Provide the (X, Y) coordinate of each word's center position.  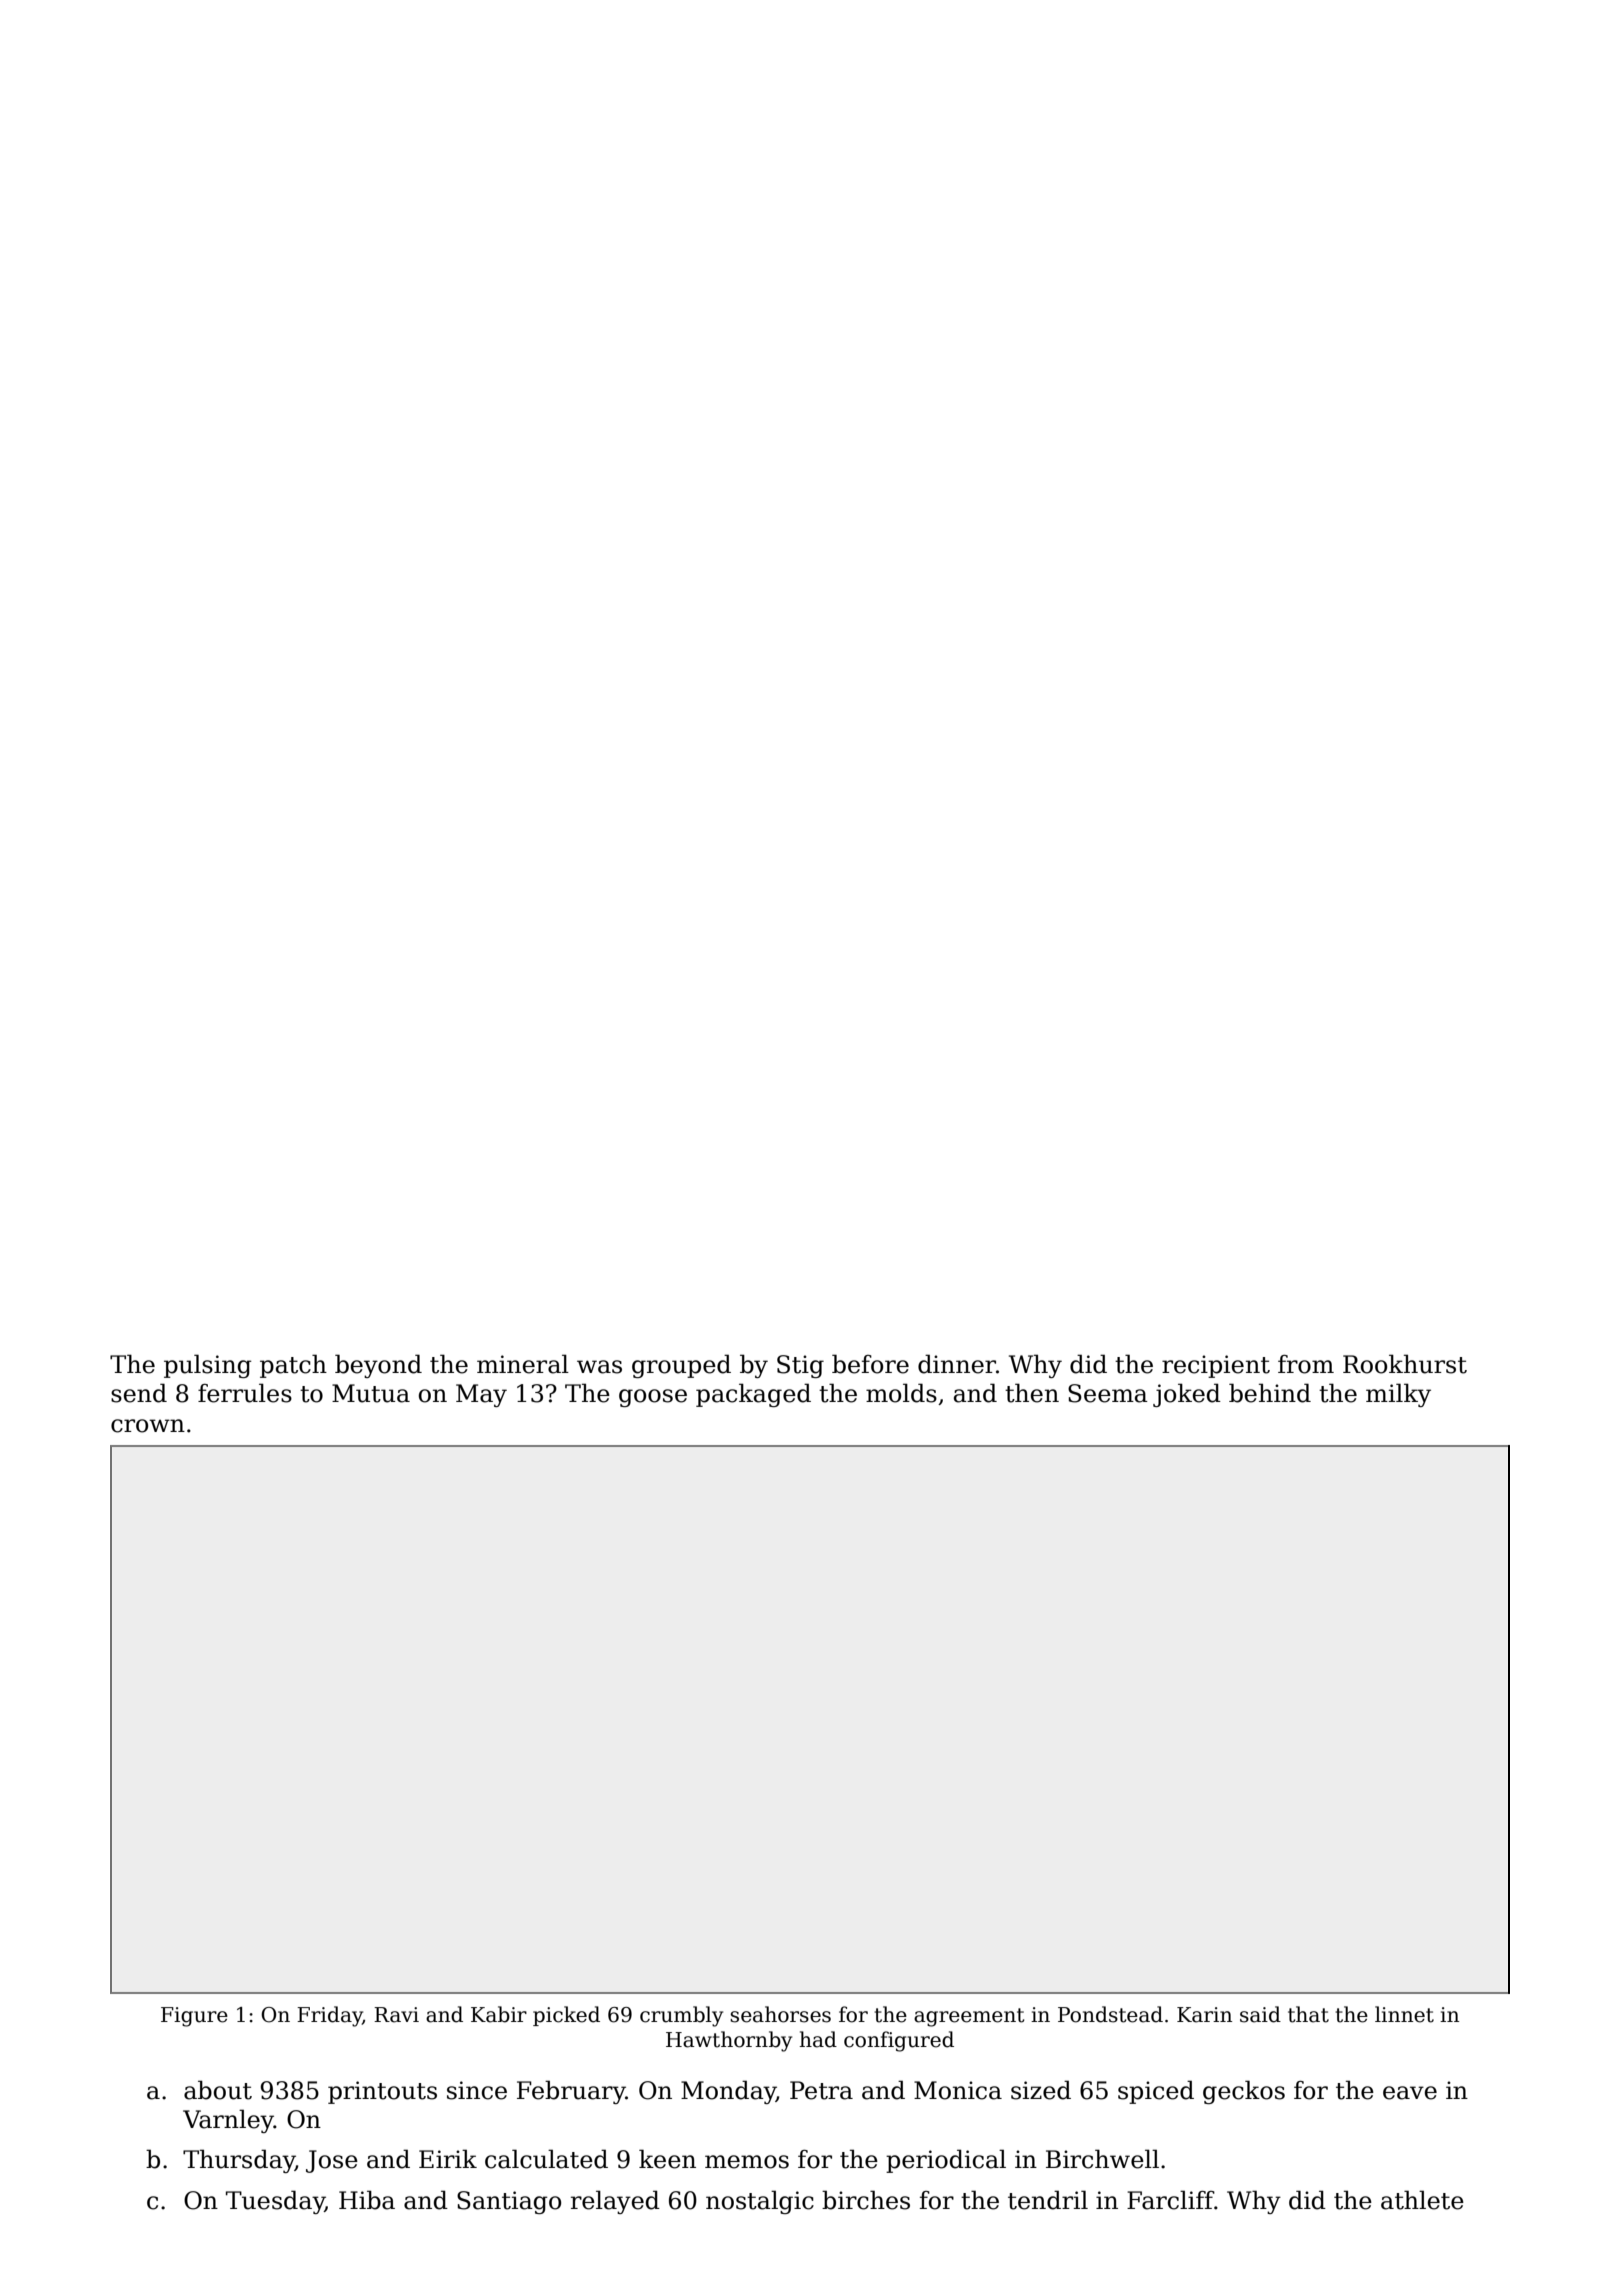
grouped (681, 1366)
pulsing (207, 1366)
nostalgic (760, 2202)
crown (148, 1426)
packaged (753, 1395)
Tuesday (275, 2202)
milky (1398, 1395)
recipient (1216, 1366)
